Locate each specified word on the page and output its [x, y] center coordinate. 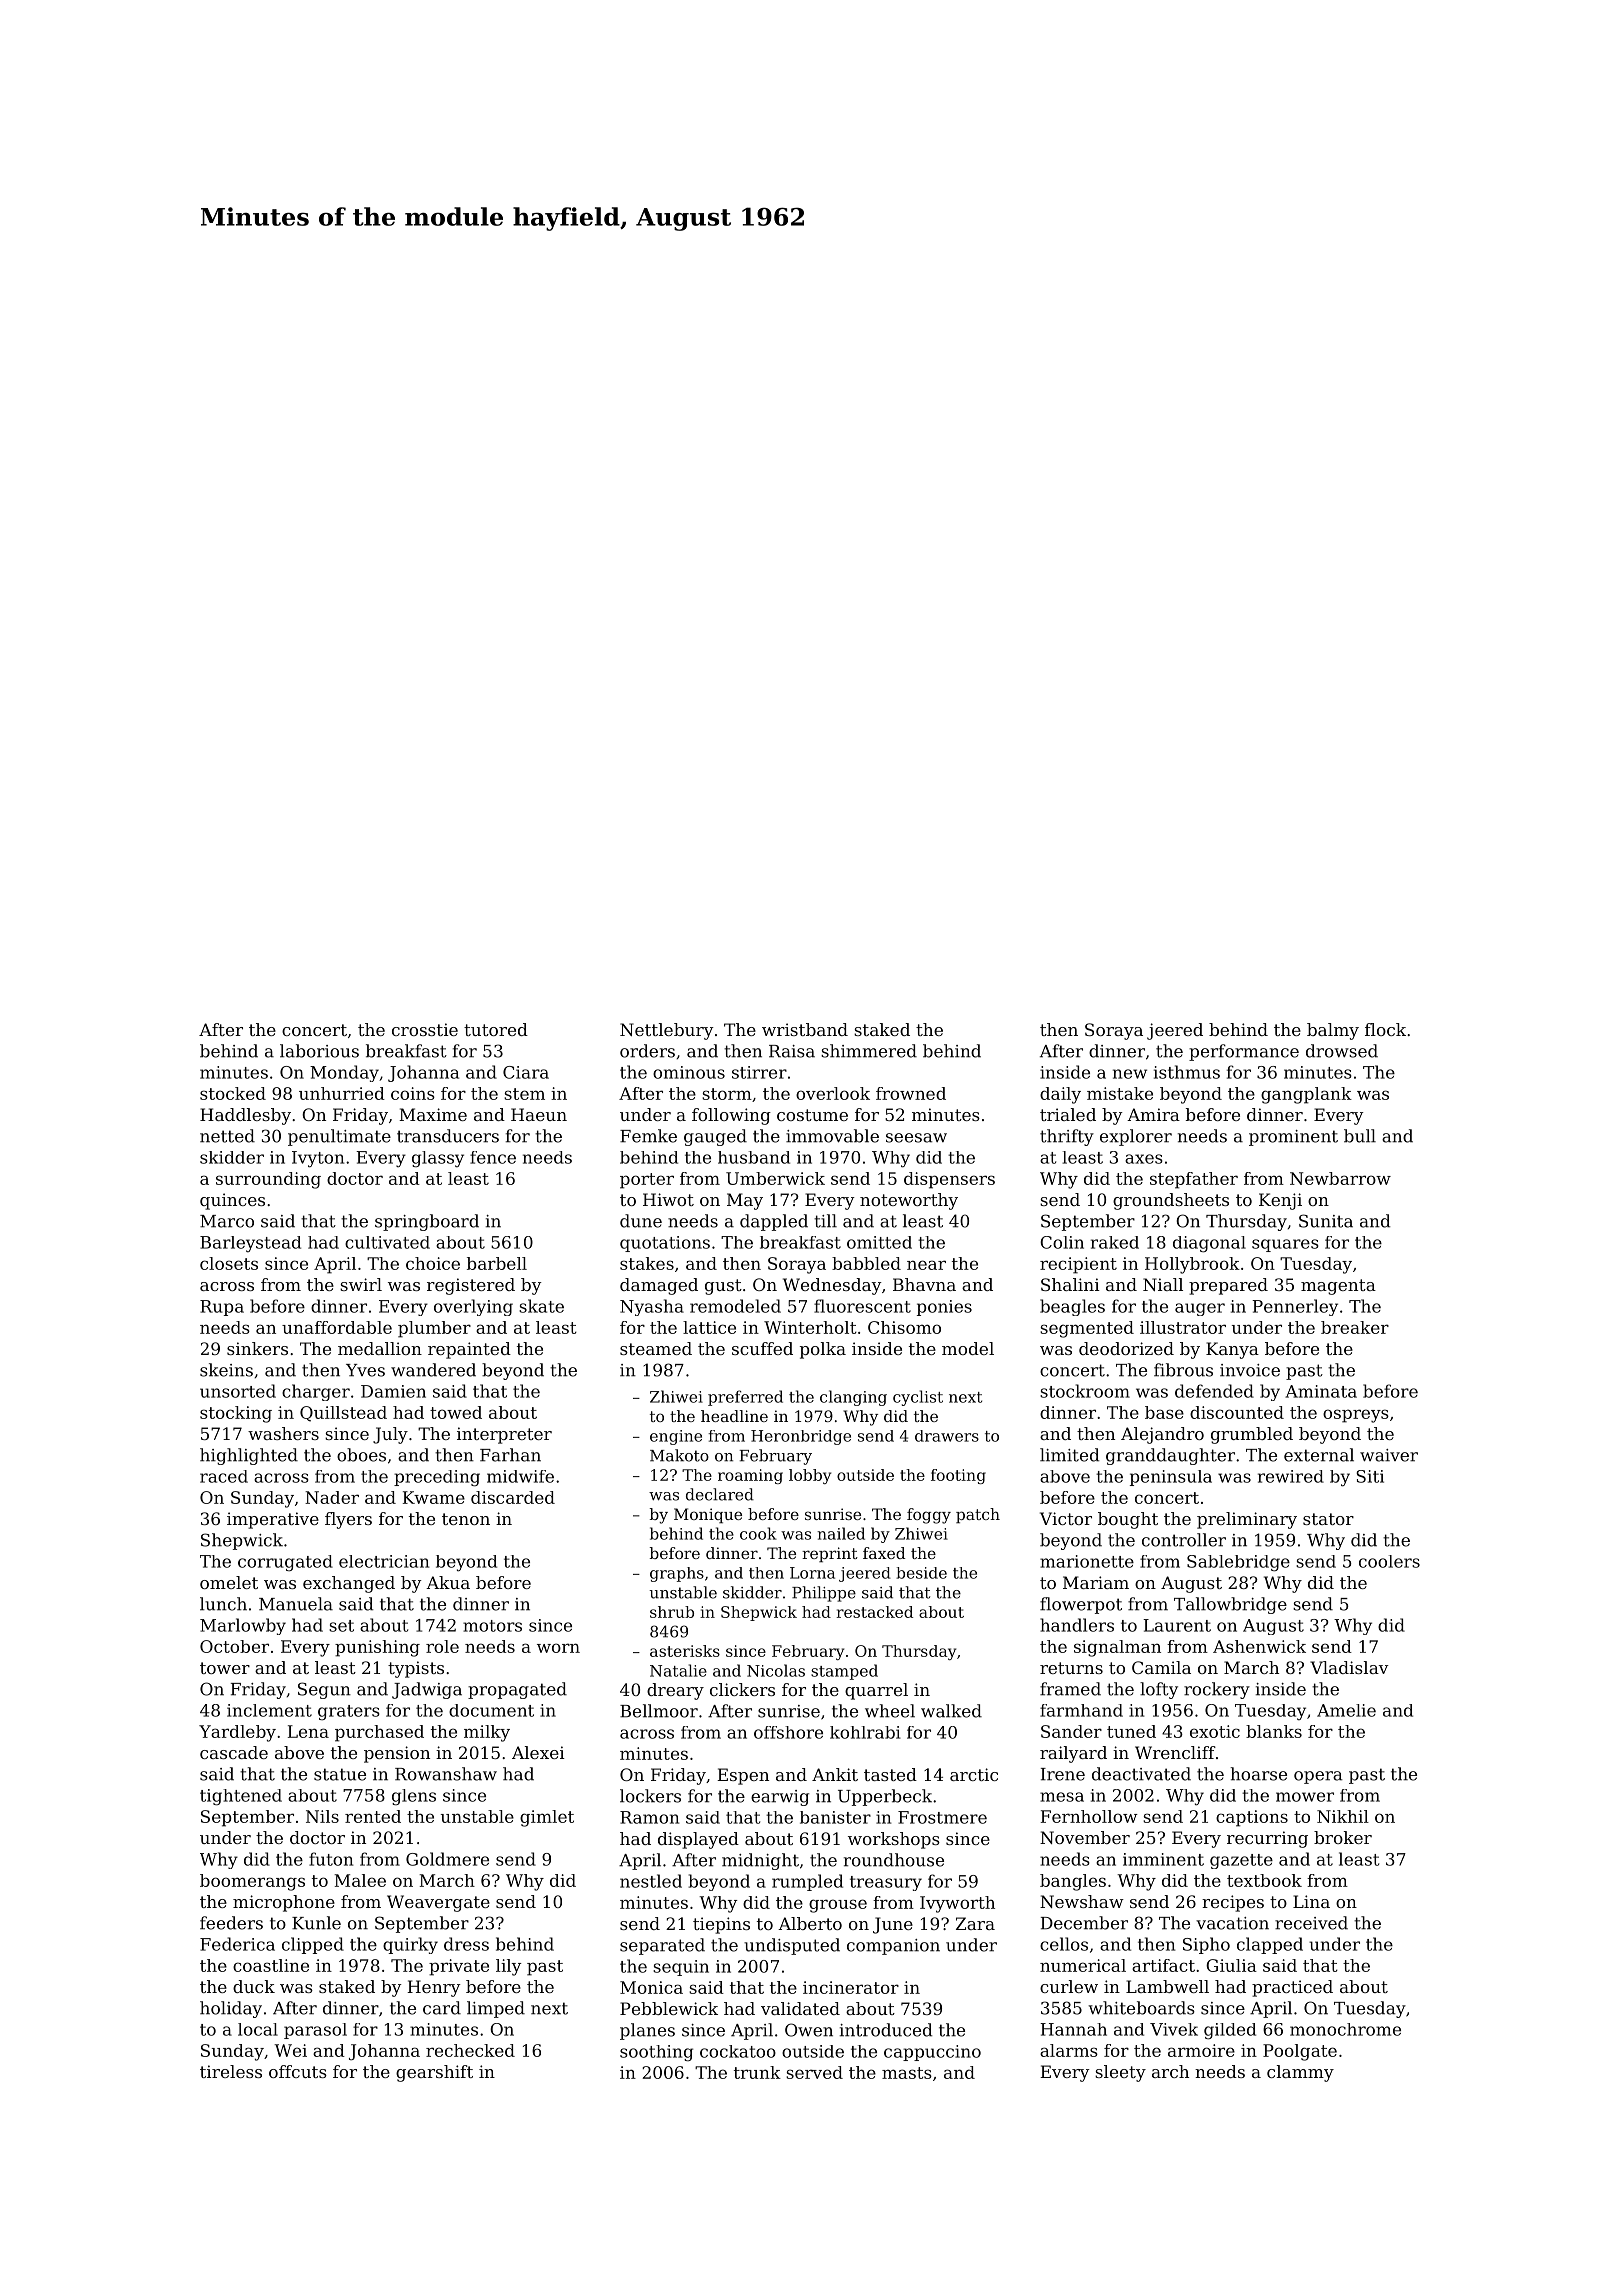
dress [466, 1944]
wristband [805, 1029]
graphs [677, 1574]
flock [1385, 1029]
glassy [438, 1159]
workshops [894, 1840]
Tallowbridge [1230, 1605]
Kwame [434, 1497]
